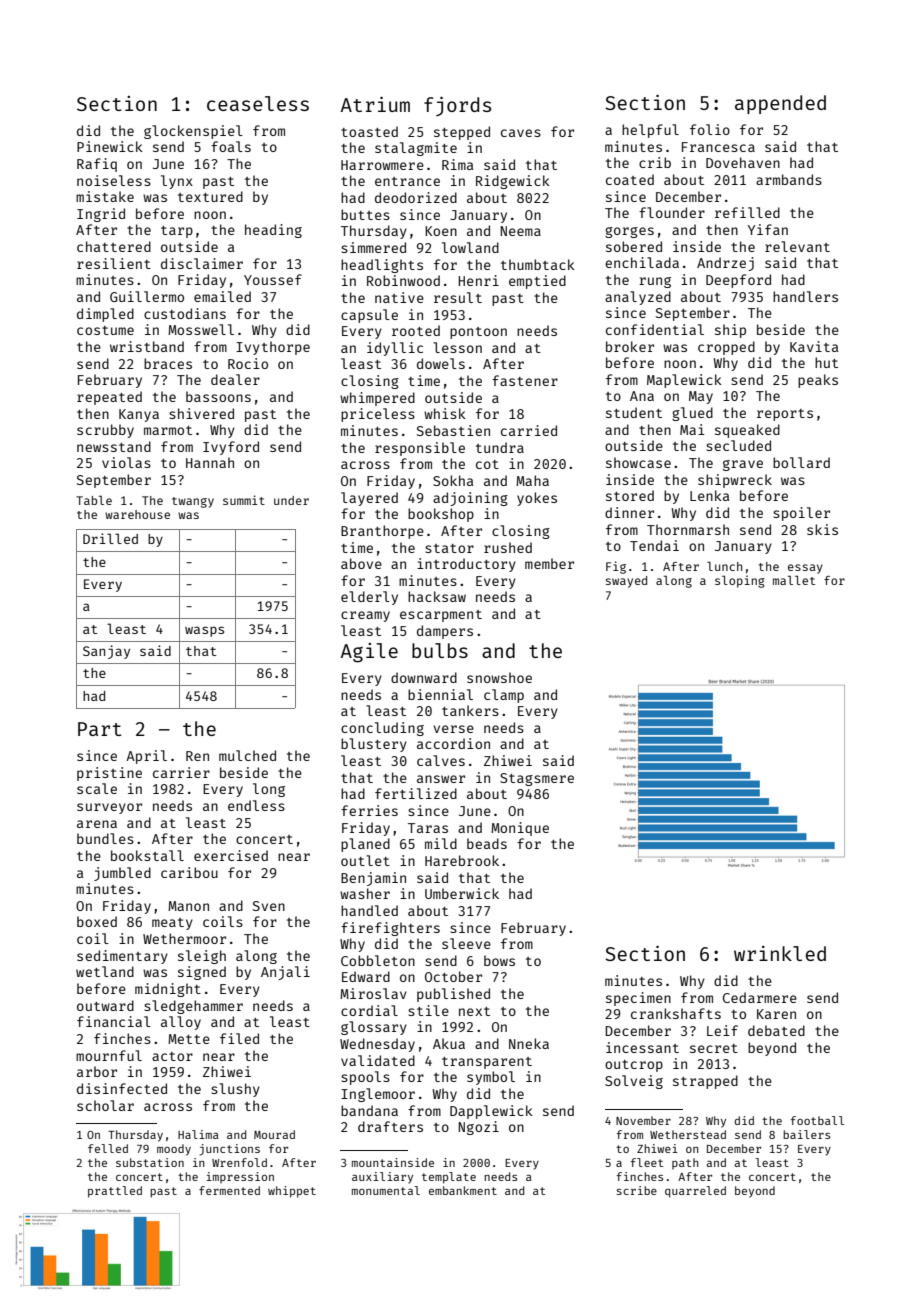 Image resolution: width=924 pixels, height=1308 pixels. I want to click on caves, so click(521, 133).
